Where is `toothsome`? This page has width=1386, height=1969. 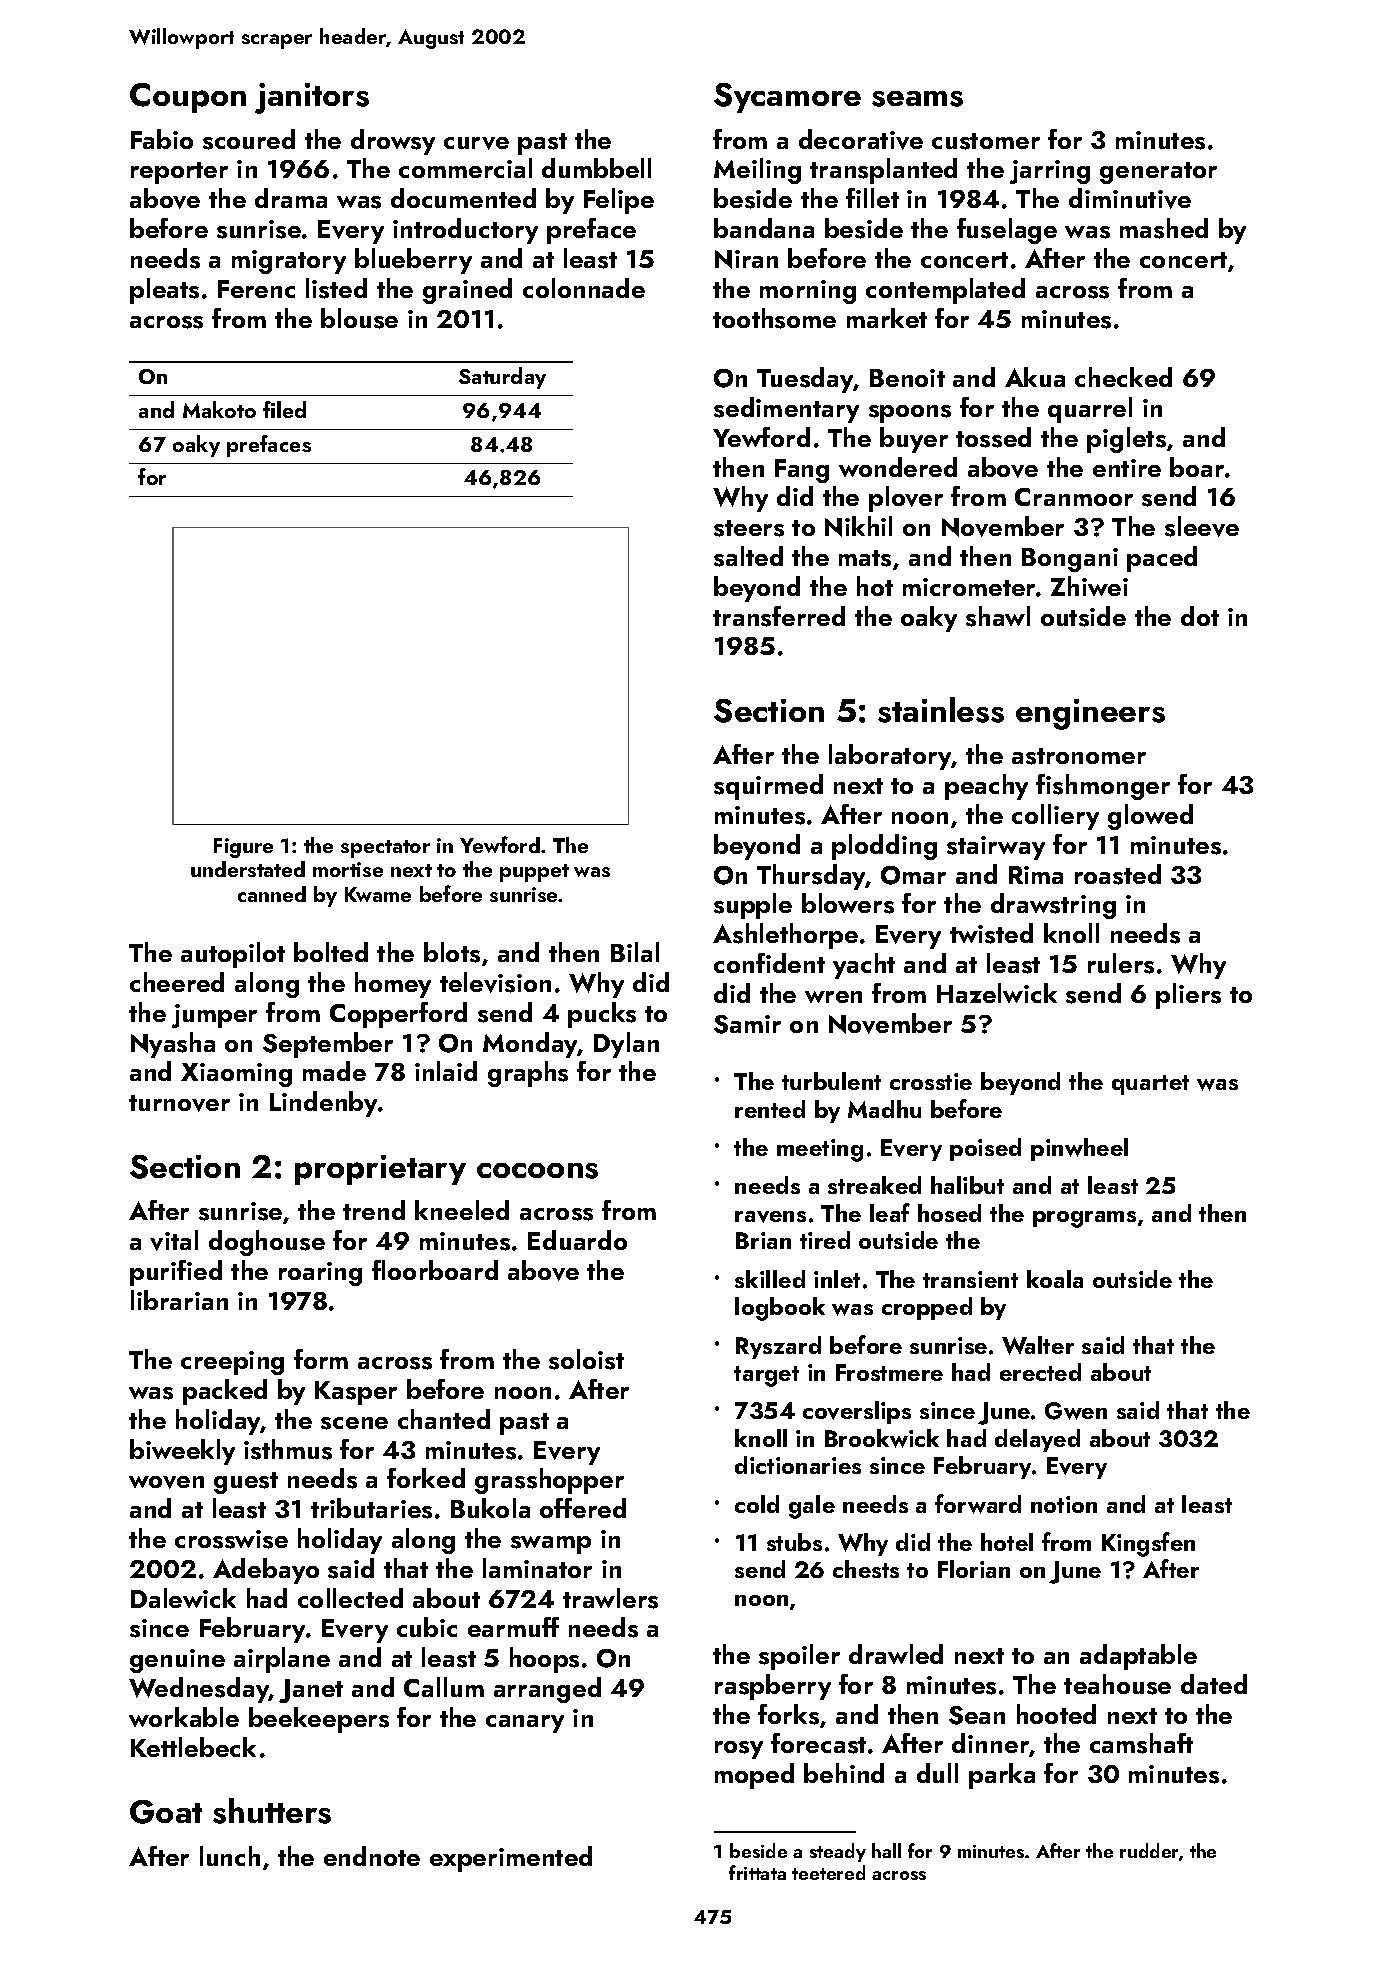 toothsome is located at coordinates (774, 318).
